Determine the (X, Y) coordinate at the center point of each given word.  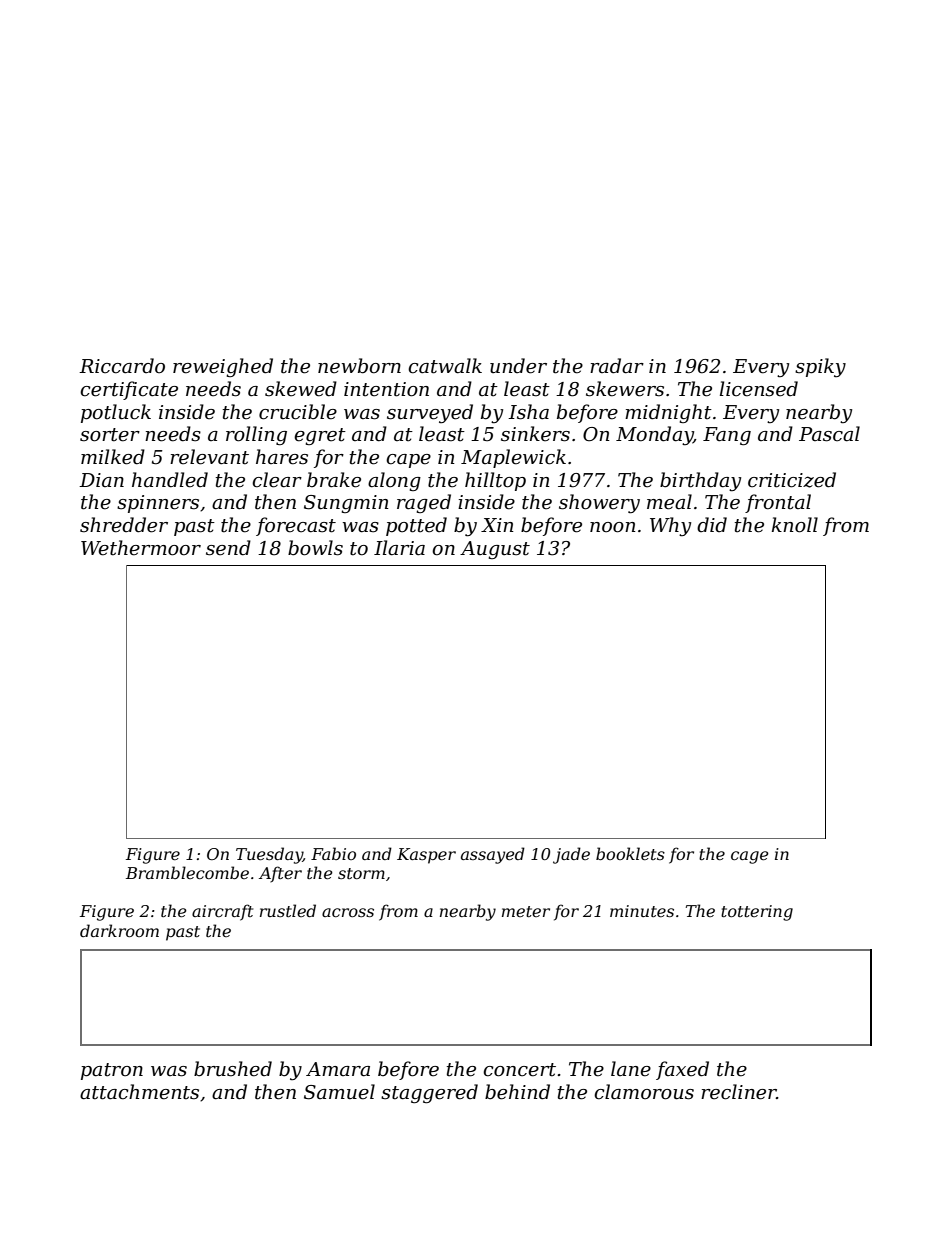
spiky (820, 367)
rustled (288, 910)
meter (526, 911)
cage (750, 857)
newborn (359, 366)
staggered (429, 1093)
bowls (315, 548)
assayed (493, 855)
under (518, 366)
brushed (233, 1069)
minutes (642, 911)
